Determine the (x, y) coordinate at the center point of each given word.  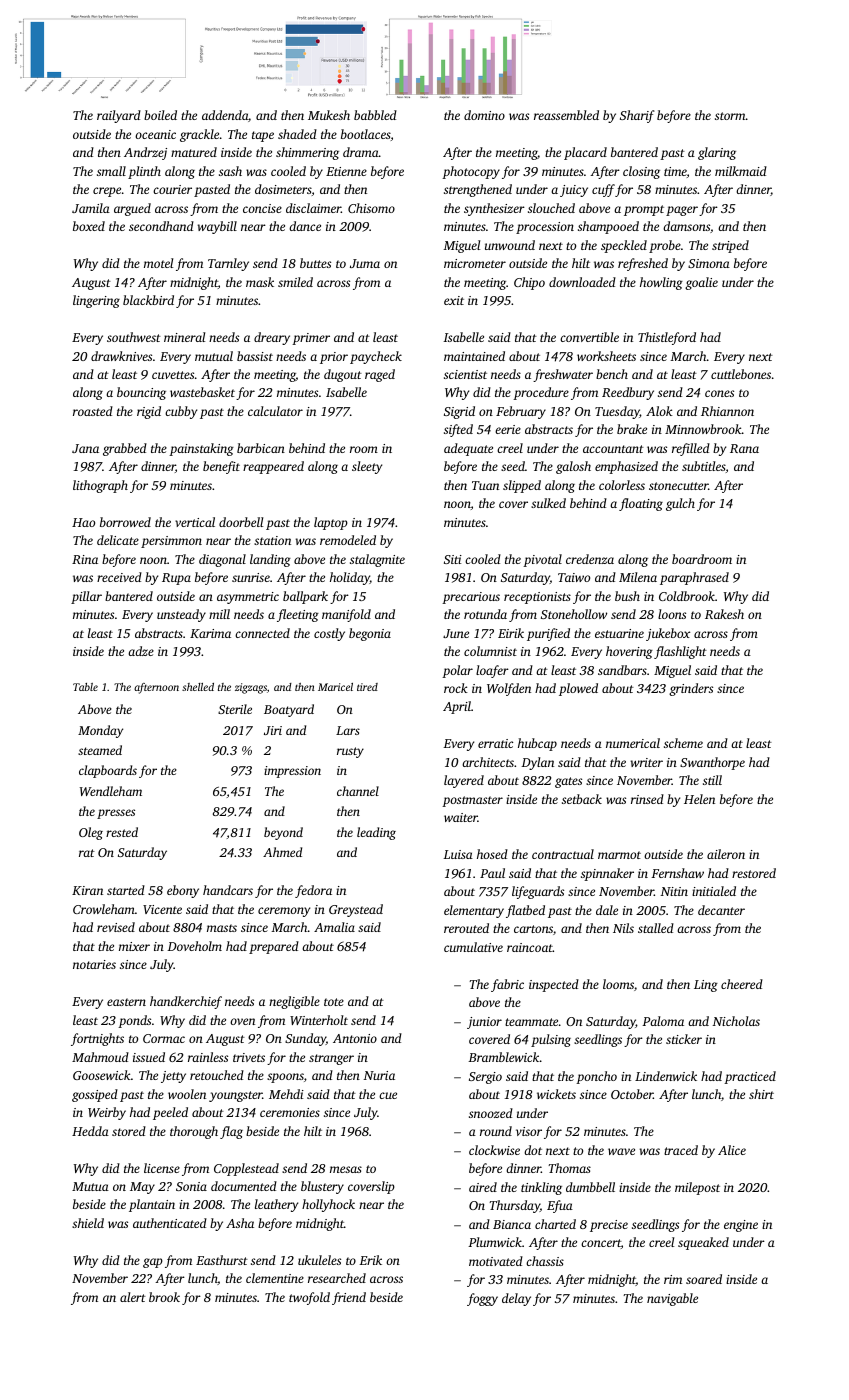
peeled (170, 1113)
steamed (100, 750)
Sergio (485, 1078)
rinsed (647, 799)
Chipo (529, 283)
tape (263, 136)
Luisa (458, 854)
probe (665, 246)
